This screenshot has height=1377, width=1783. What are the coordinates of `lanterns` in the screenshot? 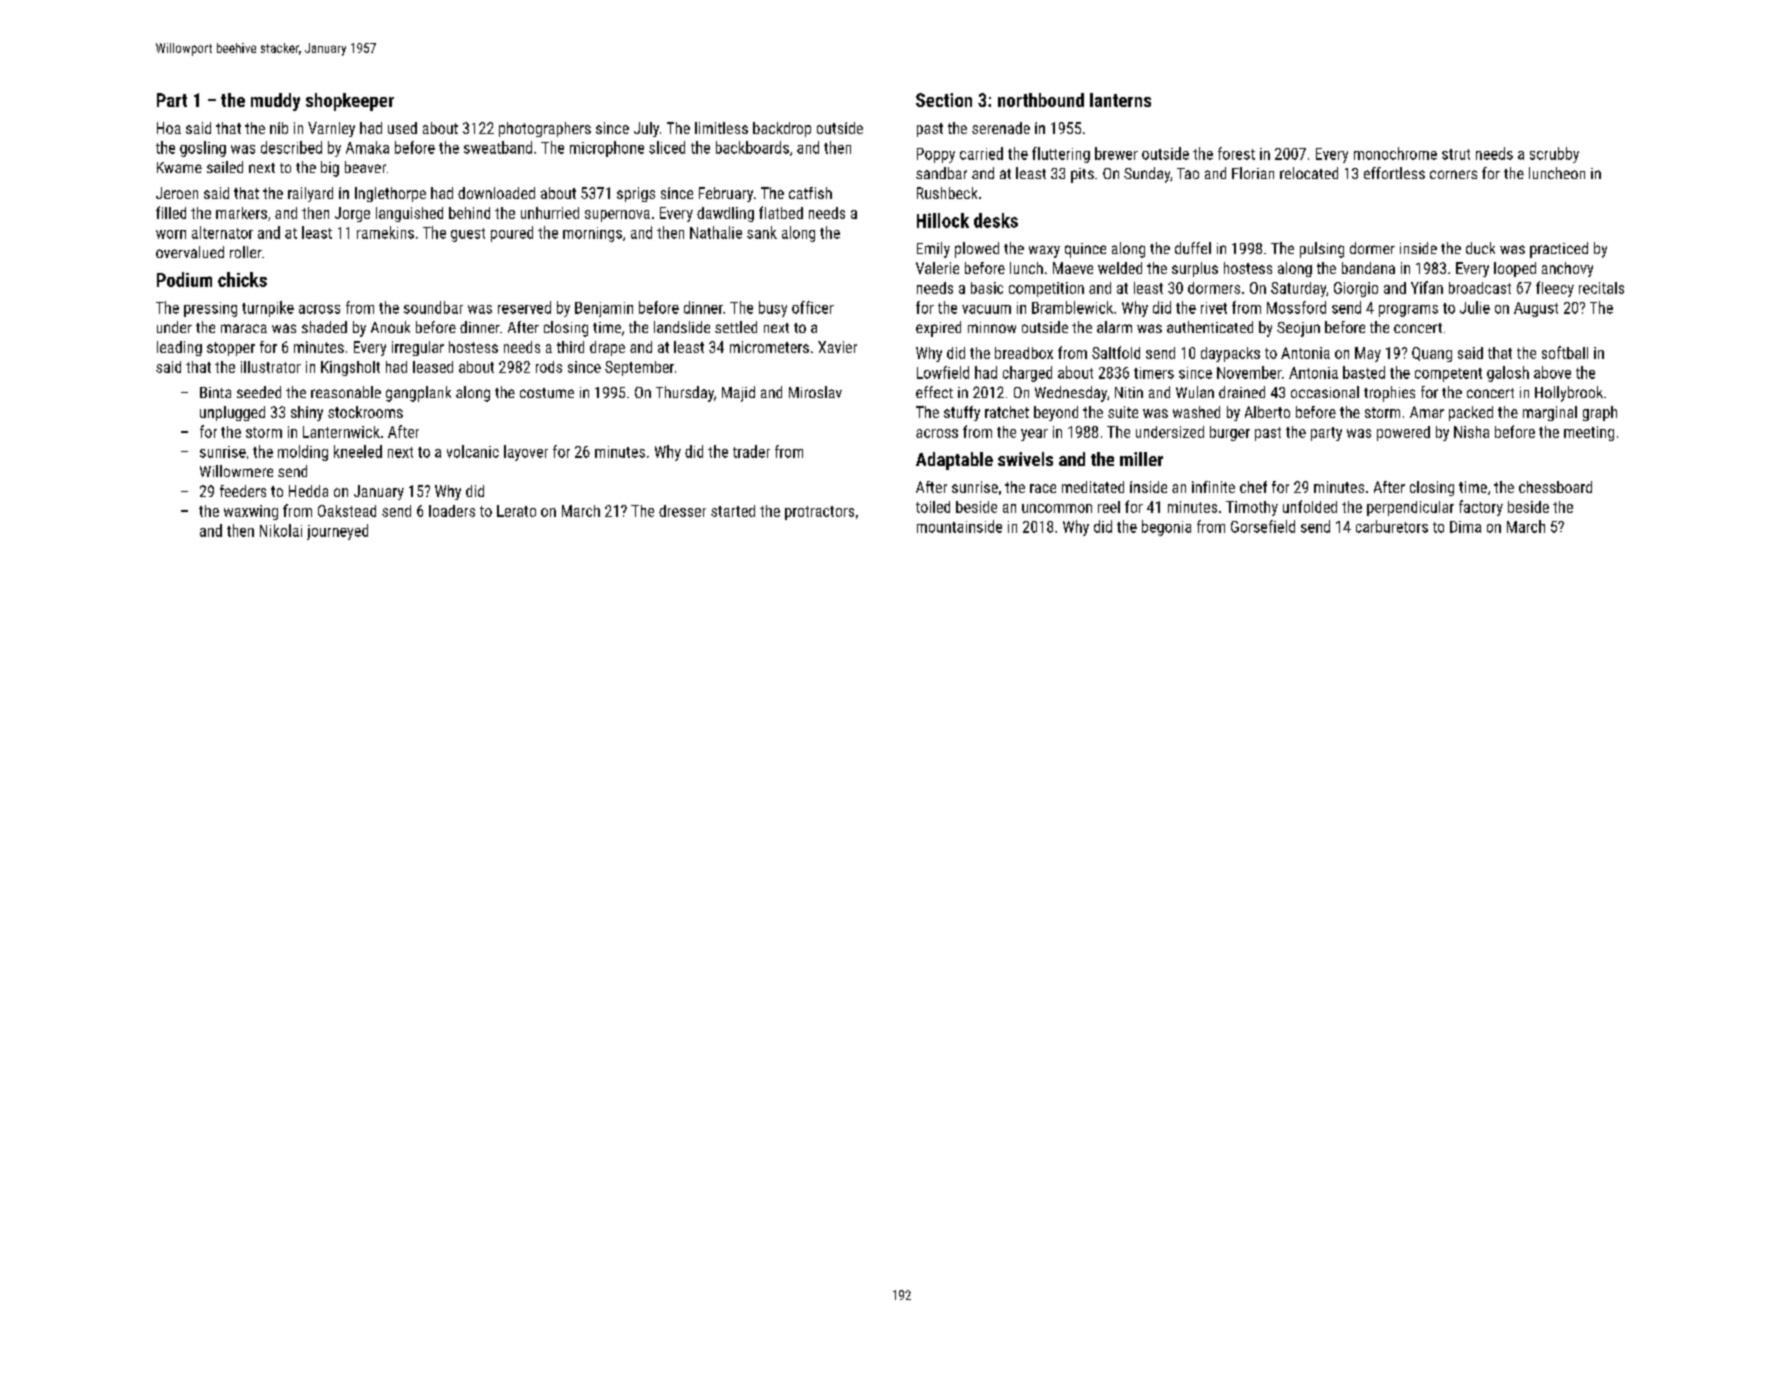 It's located at (1120, 100).
